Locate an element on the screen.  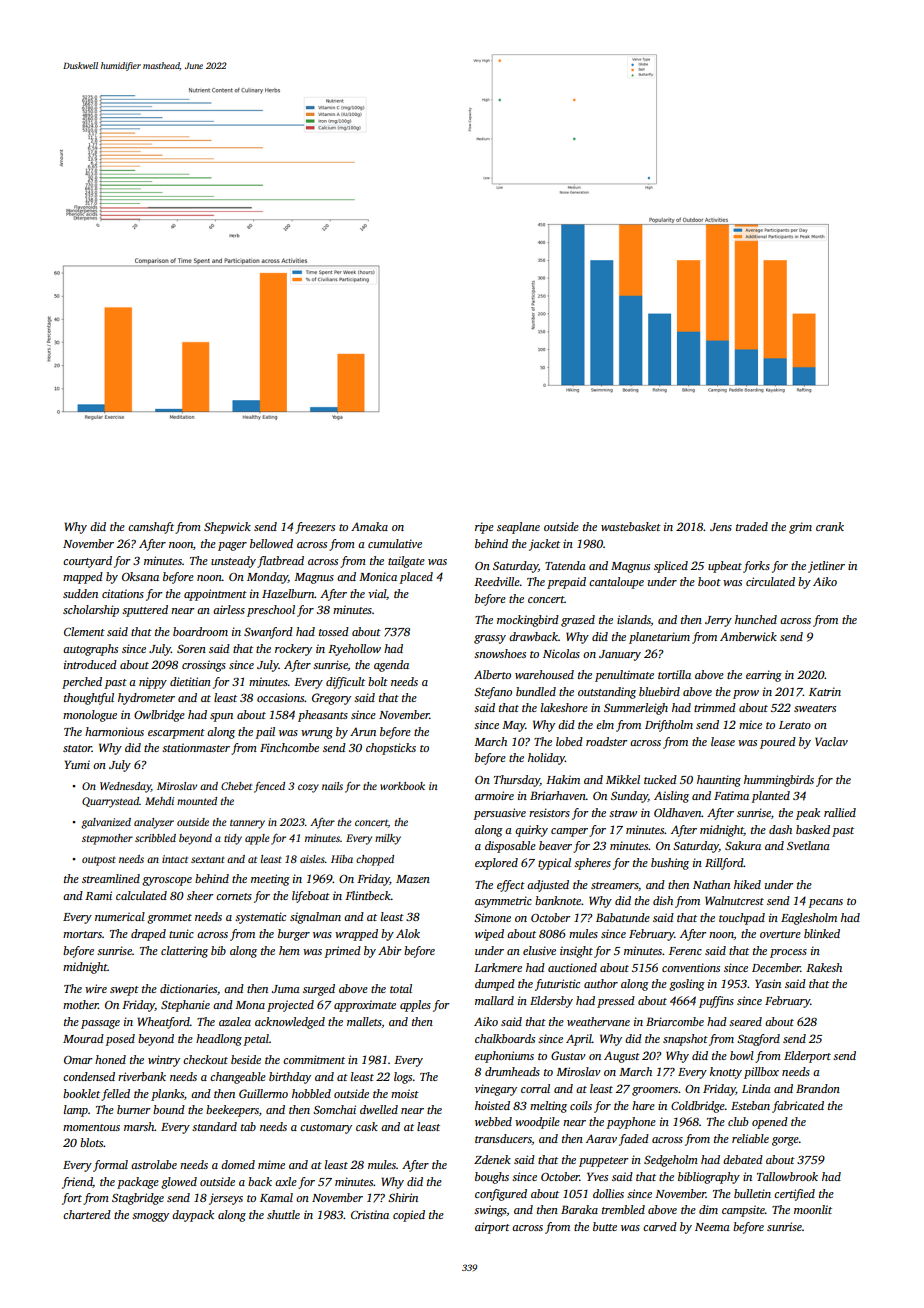
mice is located at coordinates (750, 724).
